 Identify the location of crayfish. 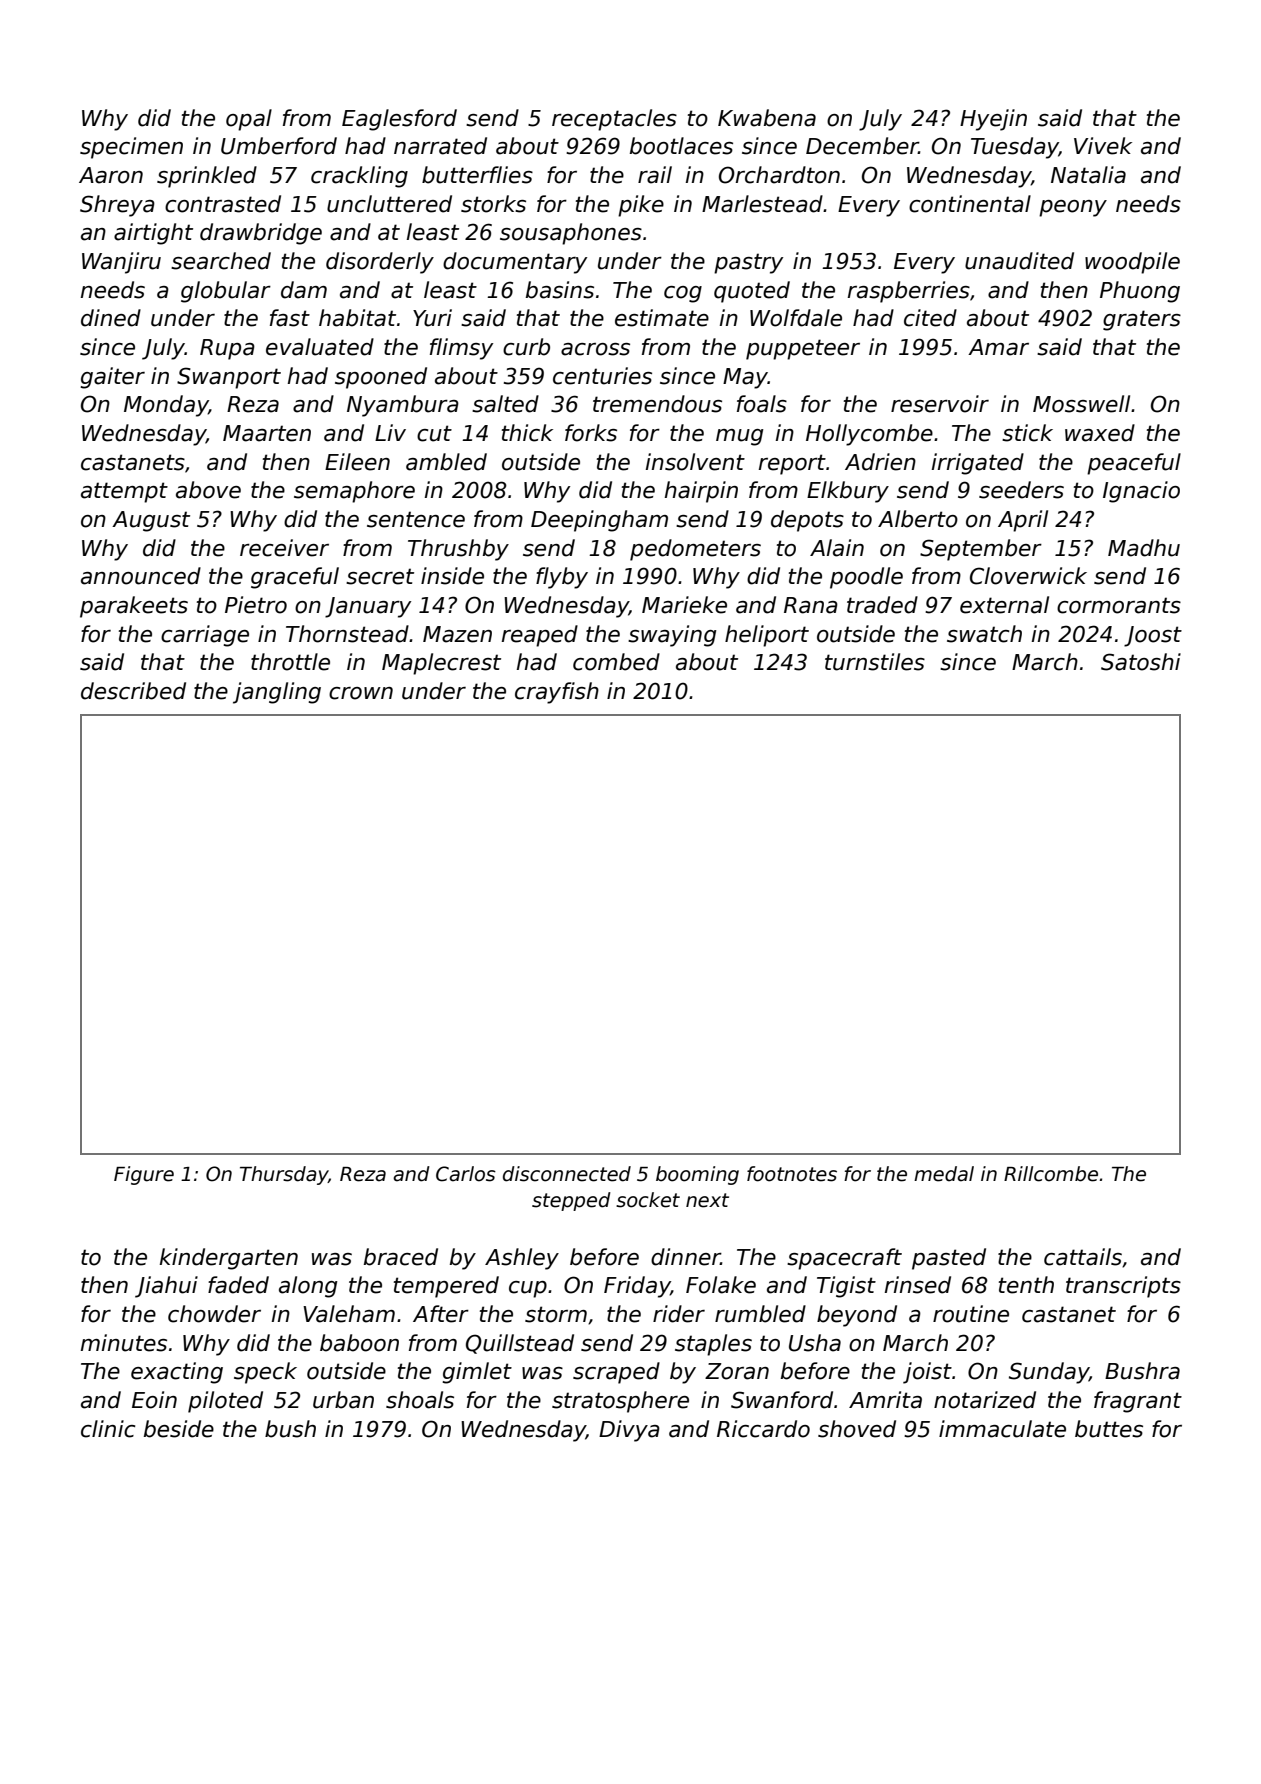
(557, 693).
